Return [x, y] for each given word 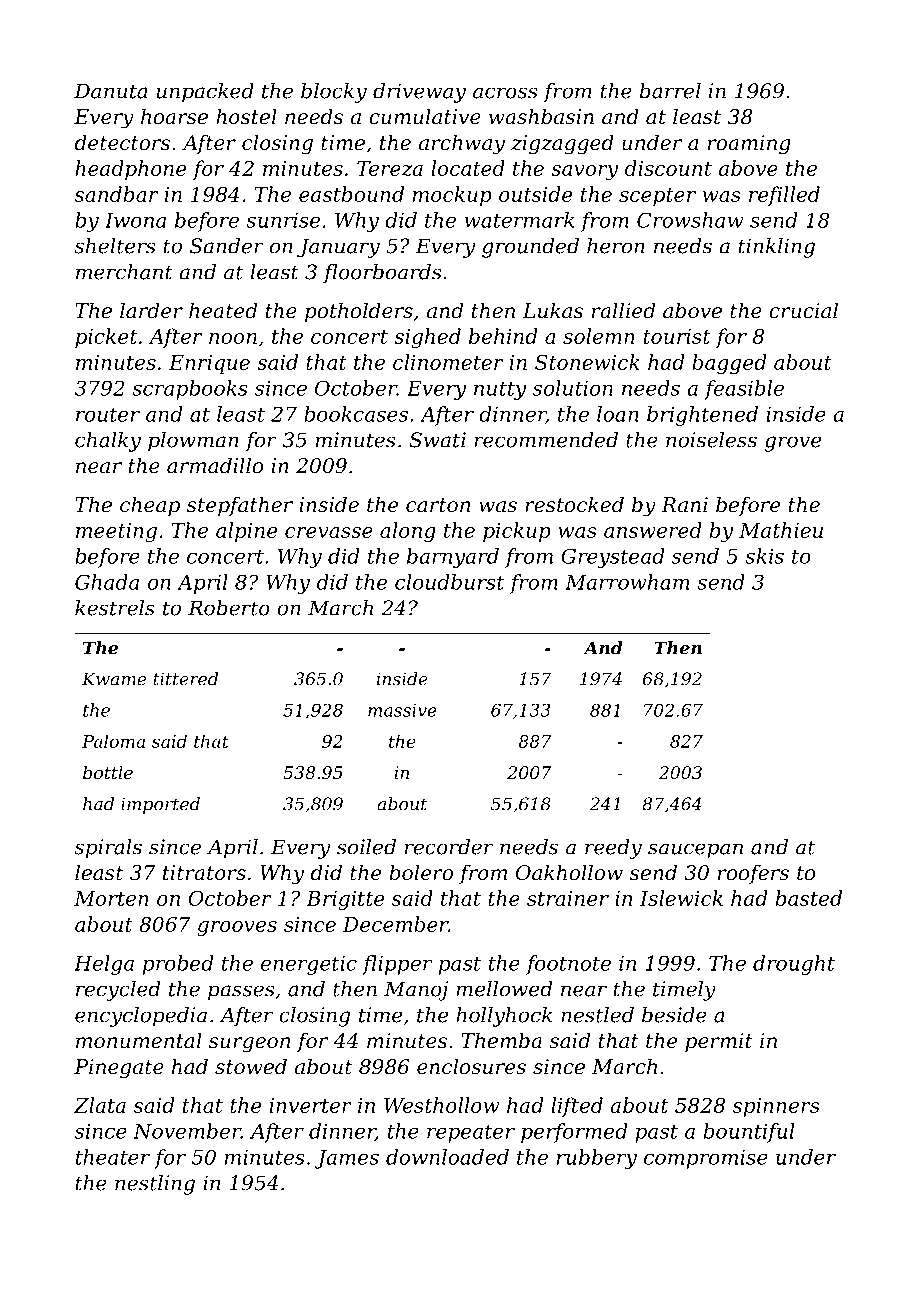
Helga [104, 965]
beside [674, 1015]
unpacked [205, 93]
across [505, 93]
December [395, 924]
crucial [803, 310]
